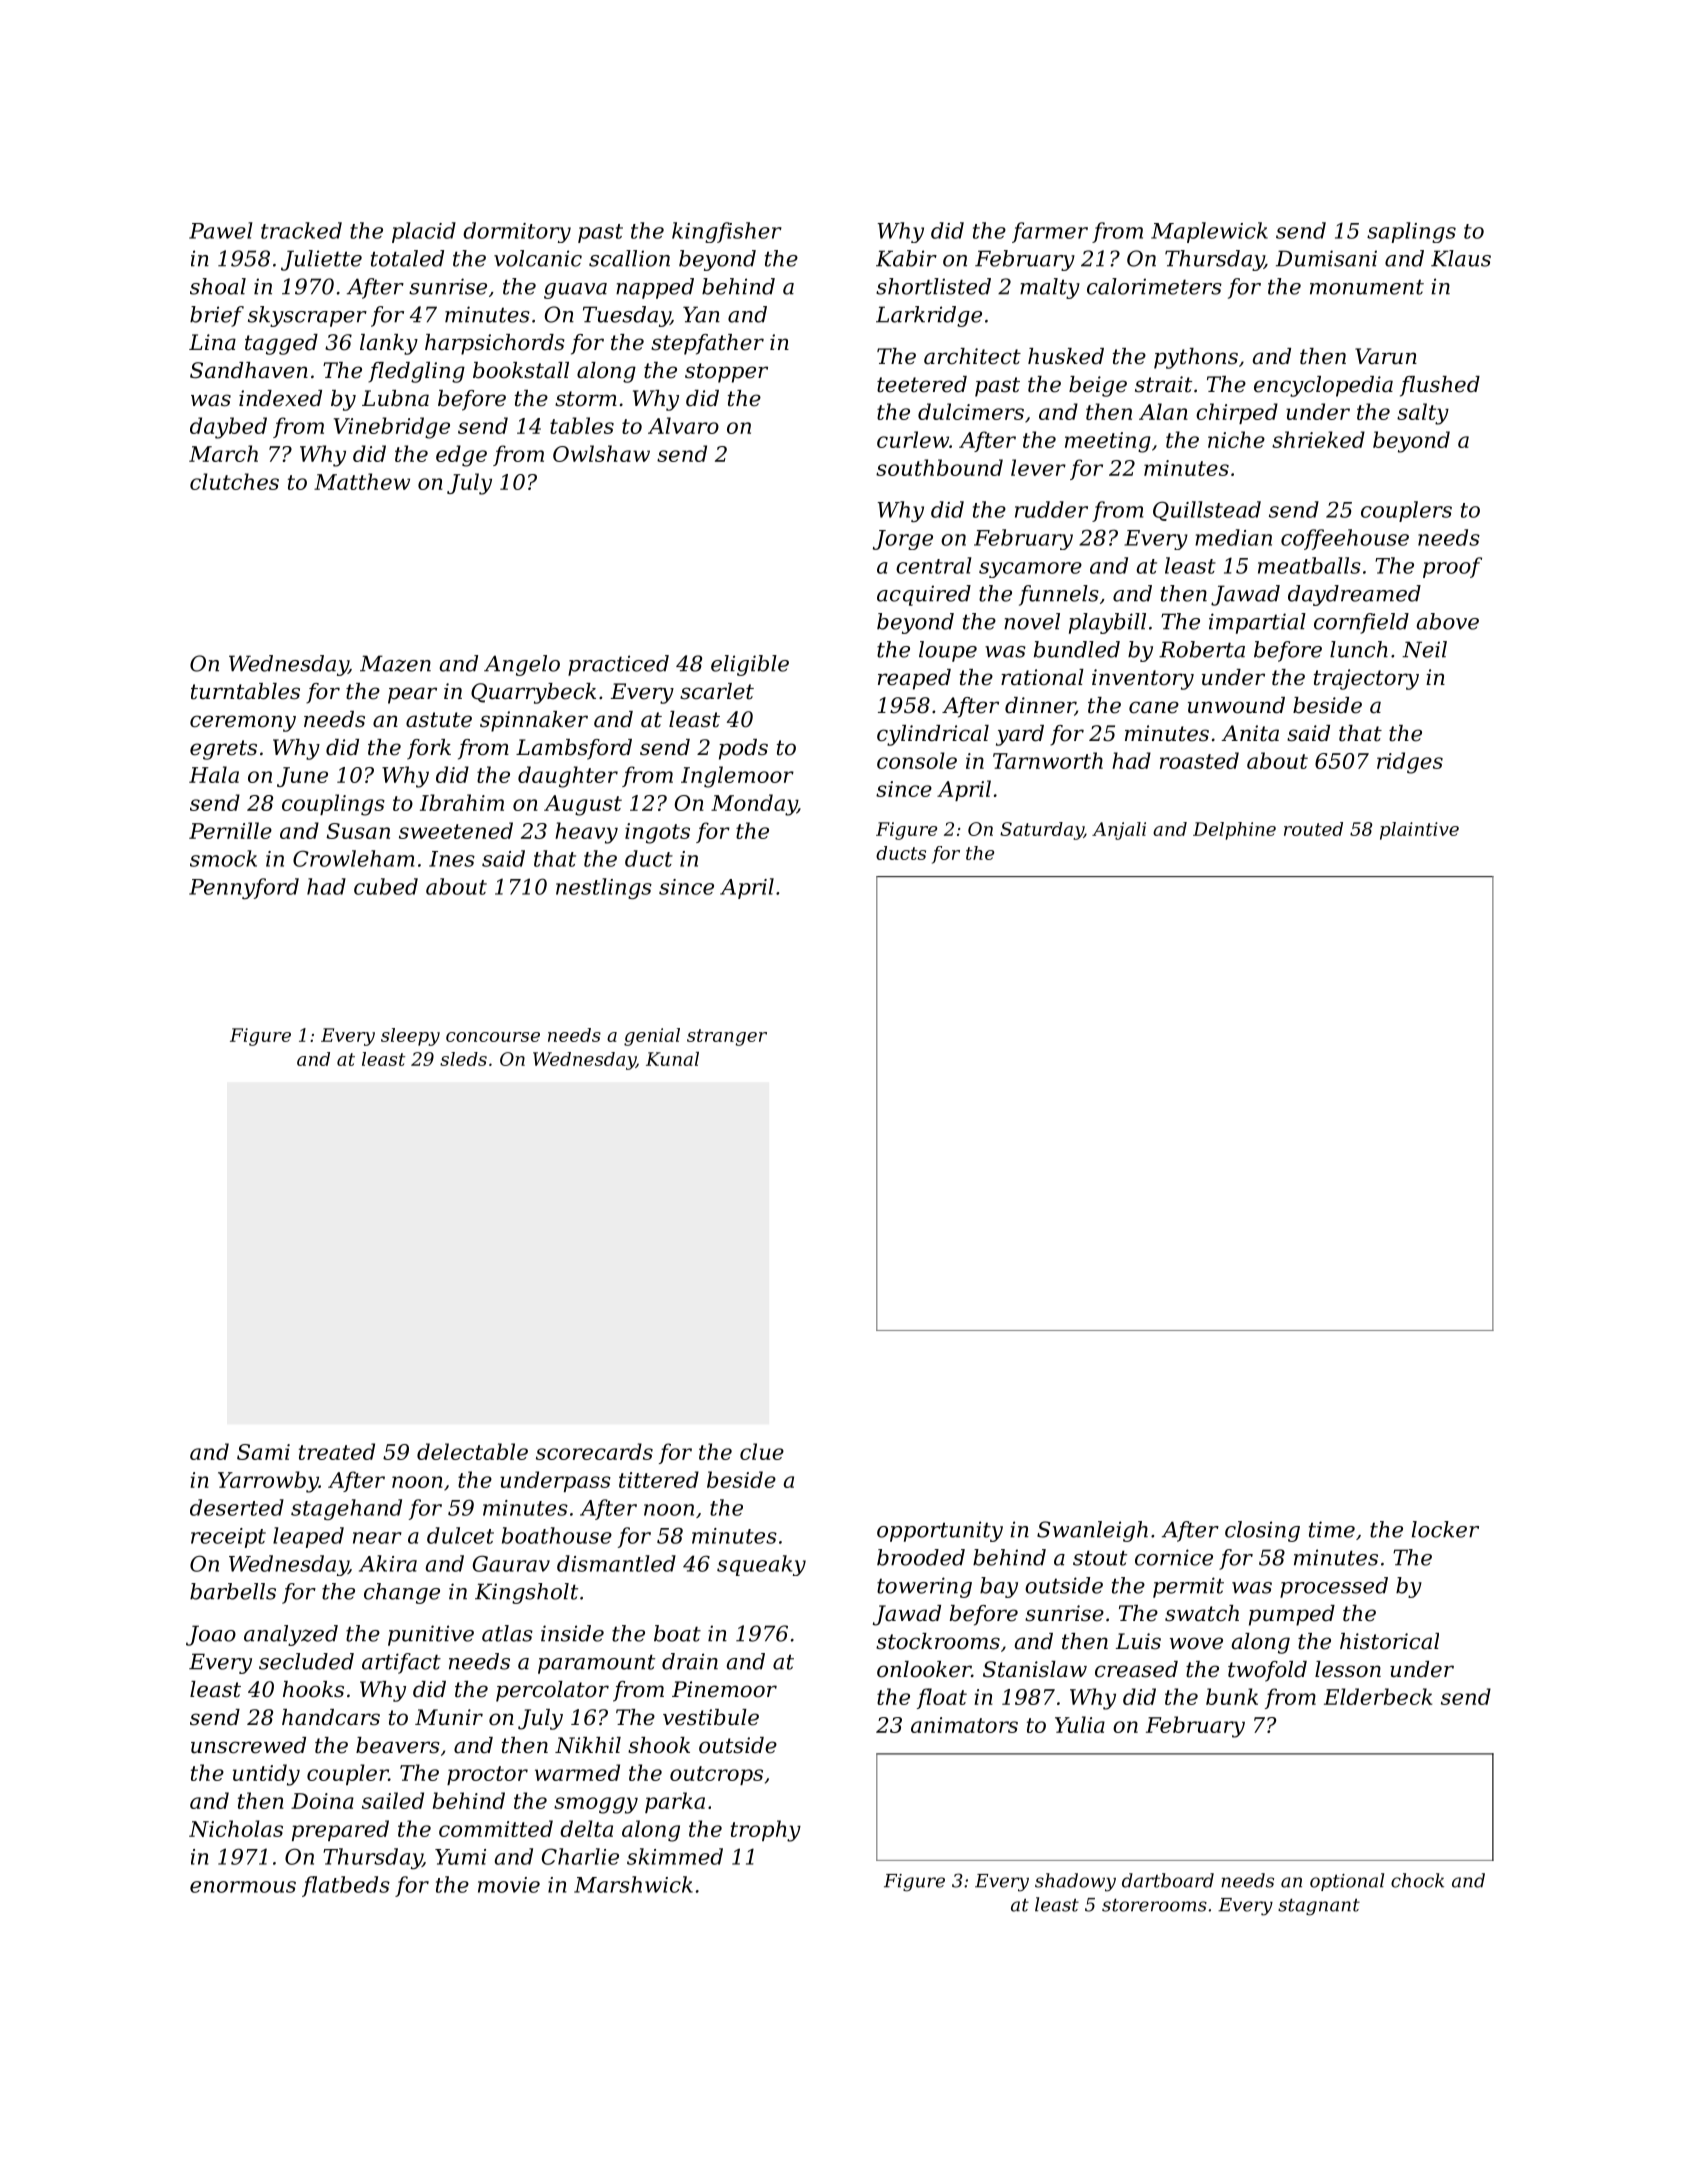 The image size is (1683, 2178). What do you see at coordinates (1209, 232) in the screenshot?
I see `Maplewick` at bounding box center [1209, 232].
